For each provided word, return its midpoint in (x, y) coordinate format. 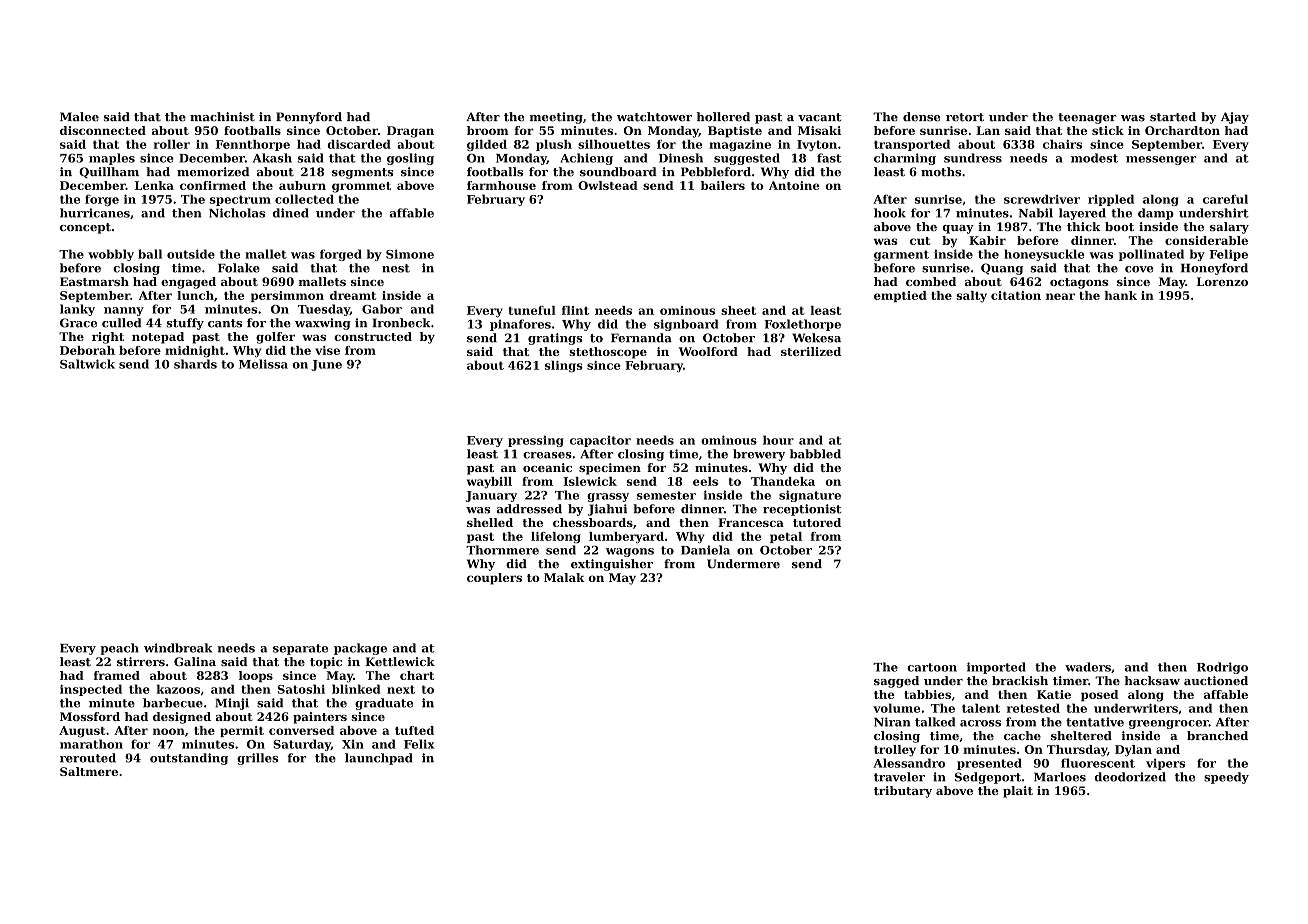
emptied (900, 296)
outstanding (189, 759)
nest (396, 268)
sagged (896, 682)
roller (172, 144)
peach (120, 649)
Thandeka (783, 481)
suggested (747, 159)
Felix (419, 744)
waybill (489, 482)
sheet (738, 310)
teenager (1087, 118)
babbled (815, 454)
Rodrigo (1222, 668)
